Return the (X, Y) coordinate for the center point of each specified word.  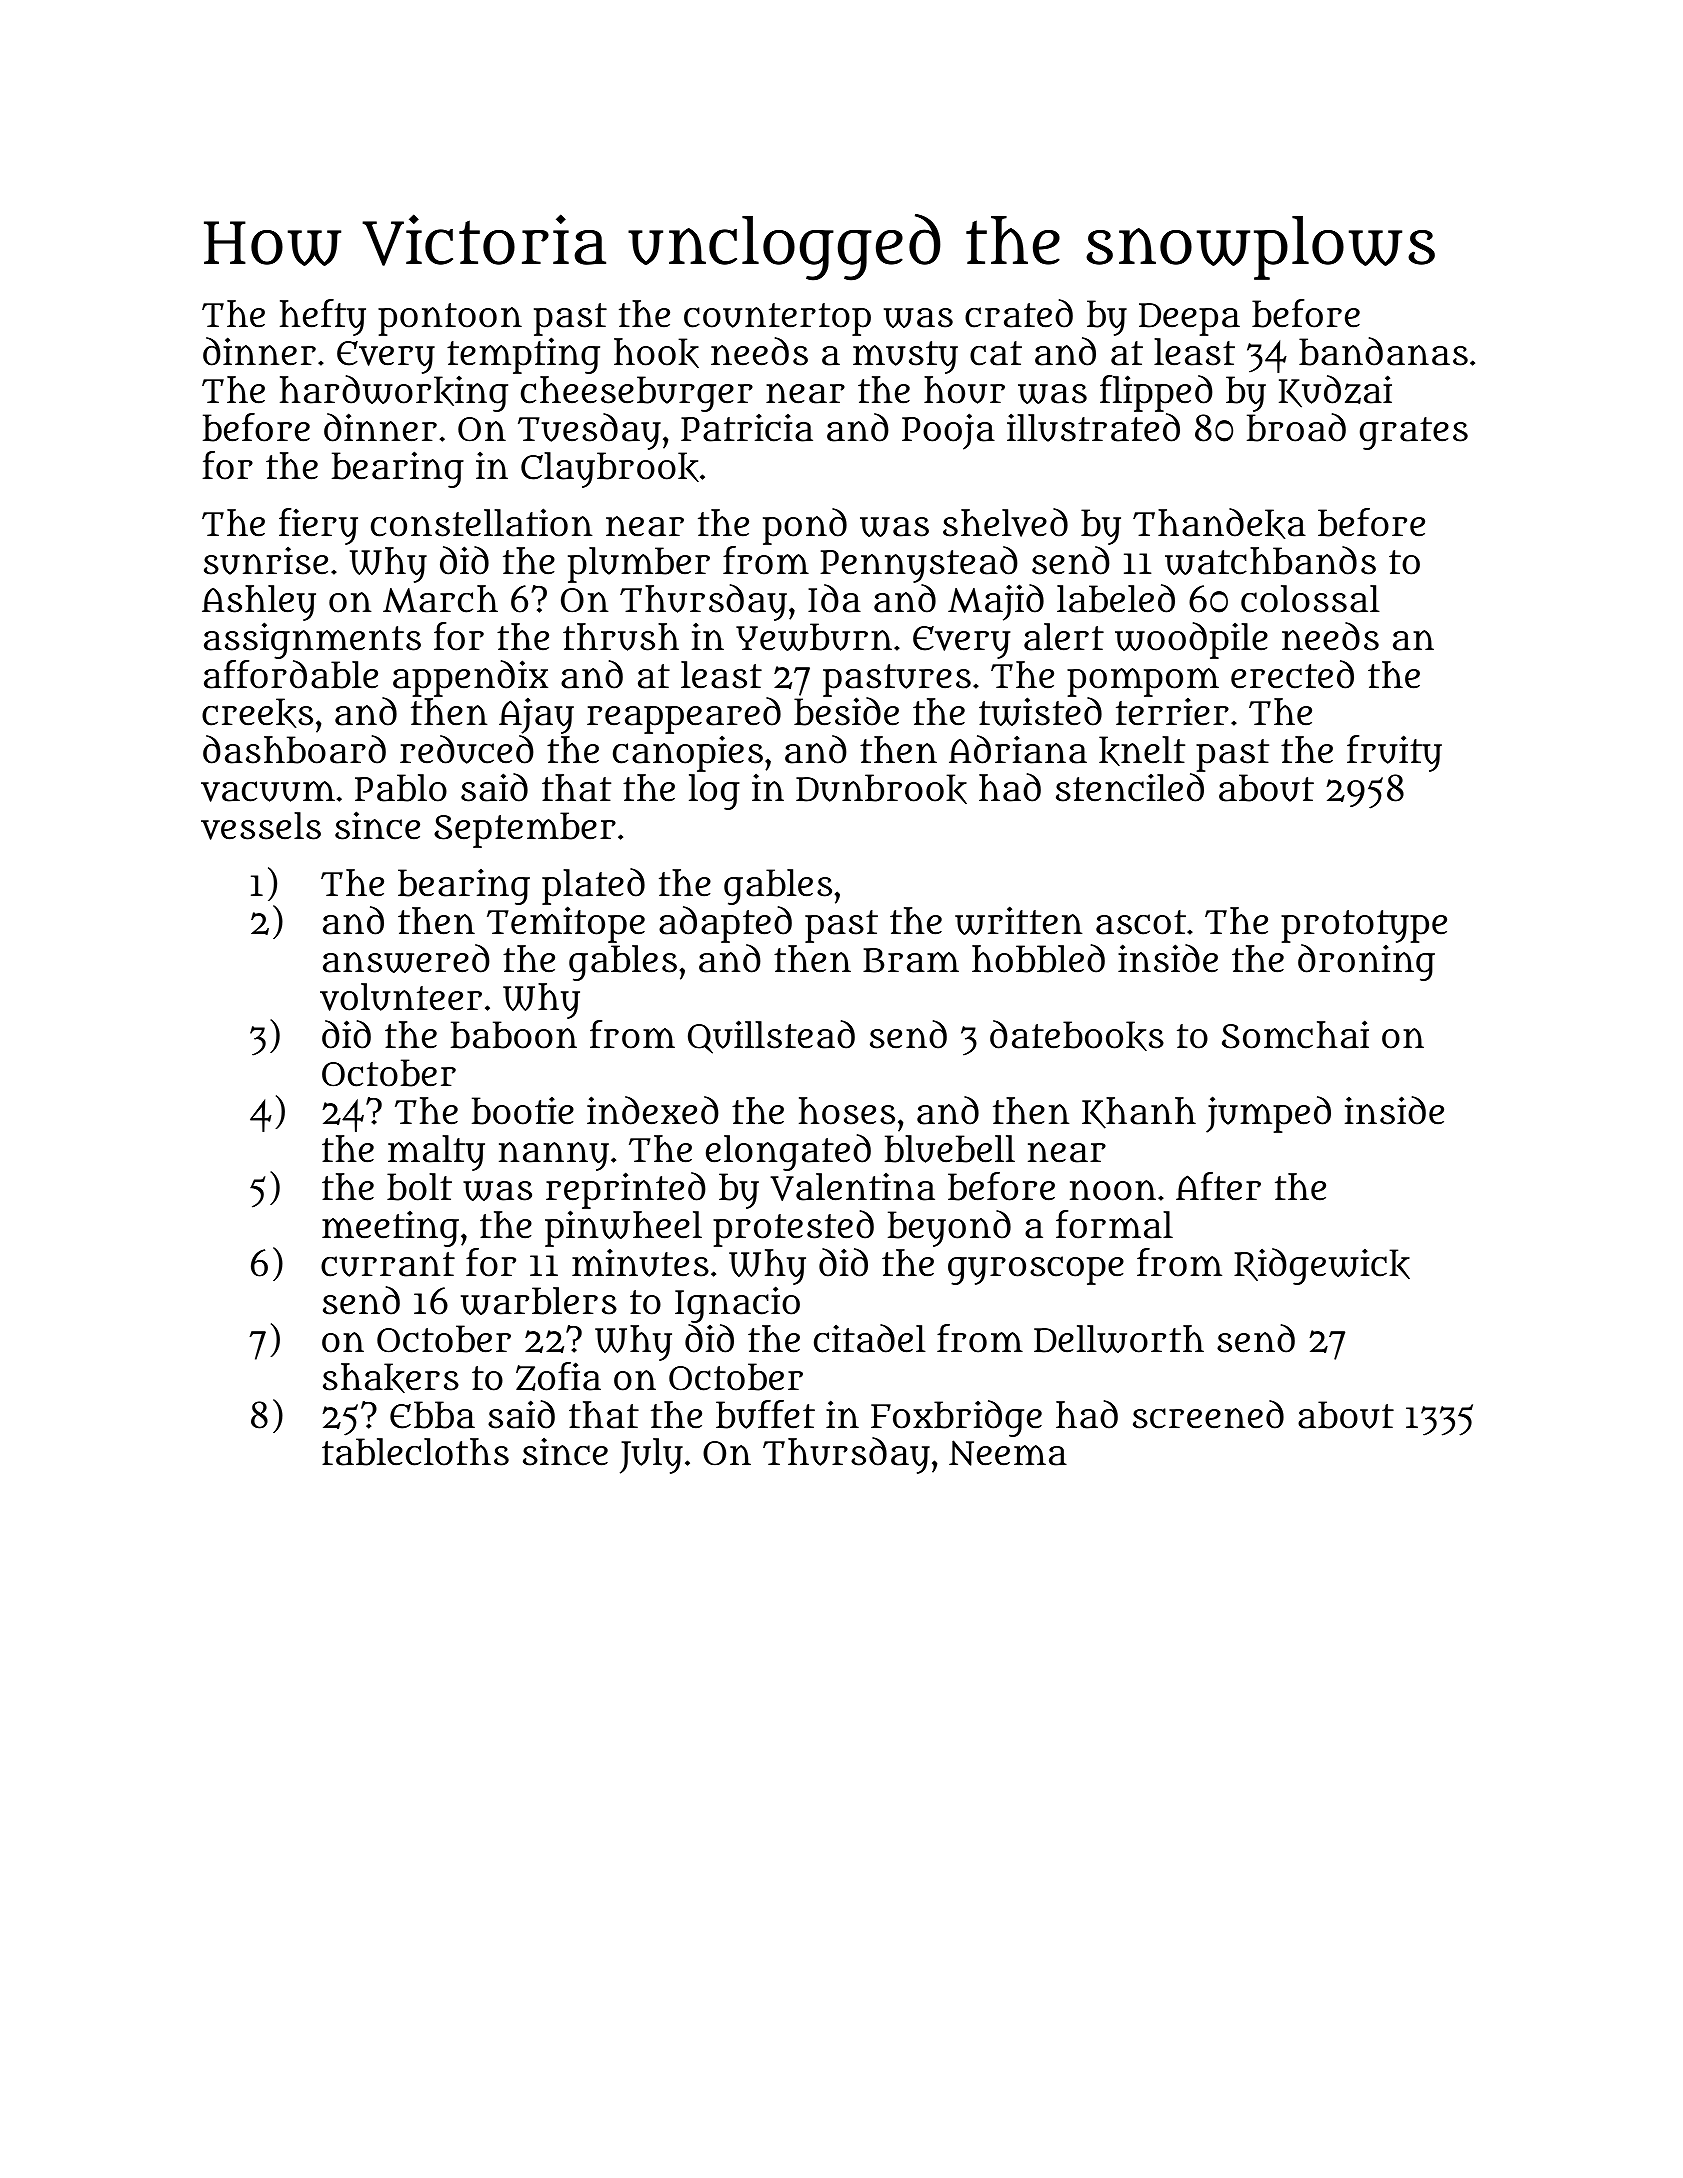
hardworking (394, 393)
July (651, 1456)
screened (1208, 1414)
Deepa (1189, 319)
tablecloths (415, 1452)
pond (805, 526)
